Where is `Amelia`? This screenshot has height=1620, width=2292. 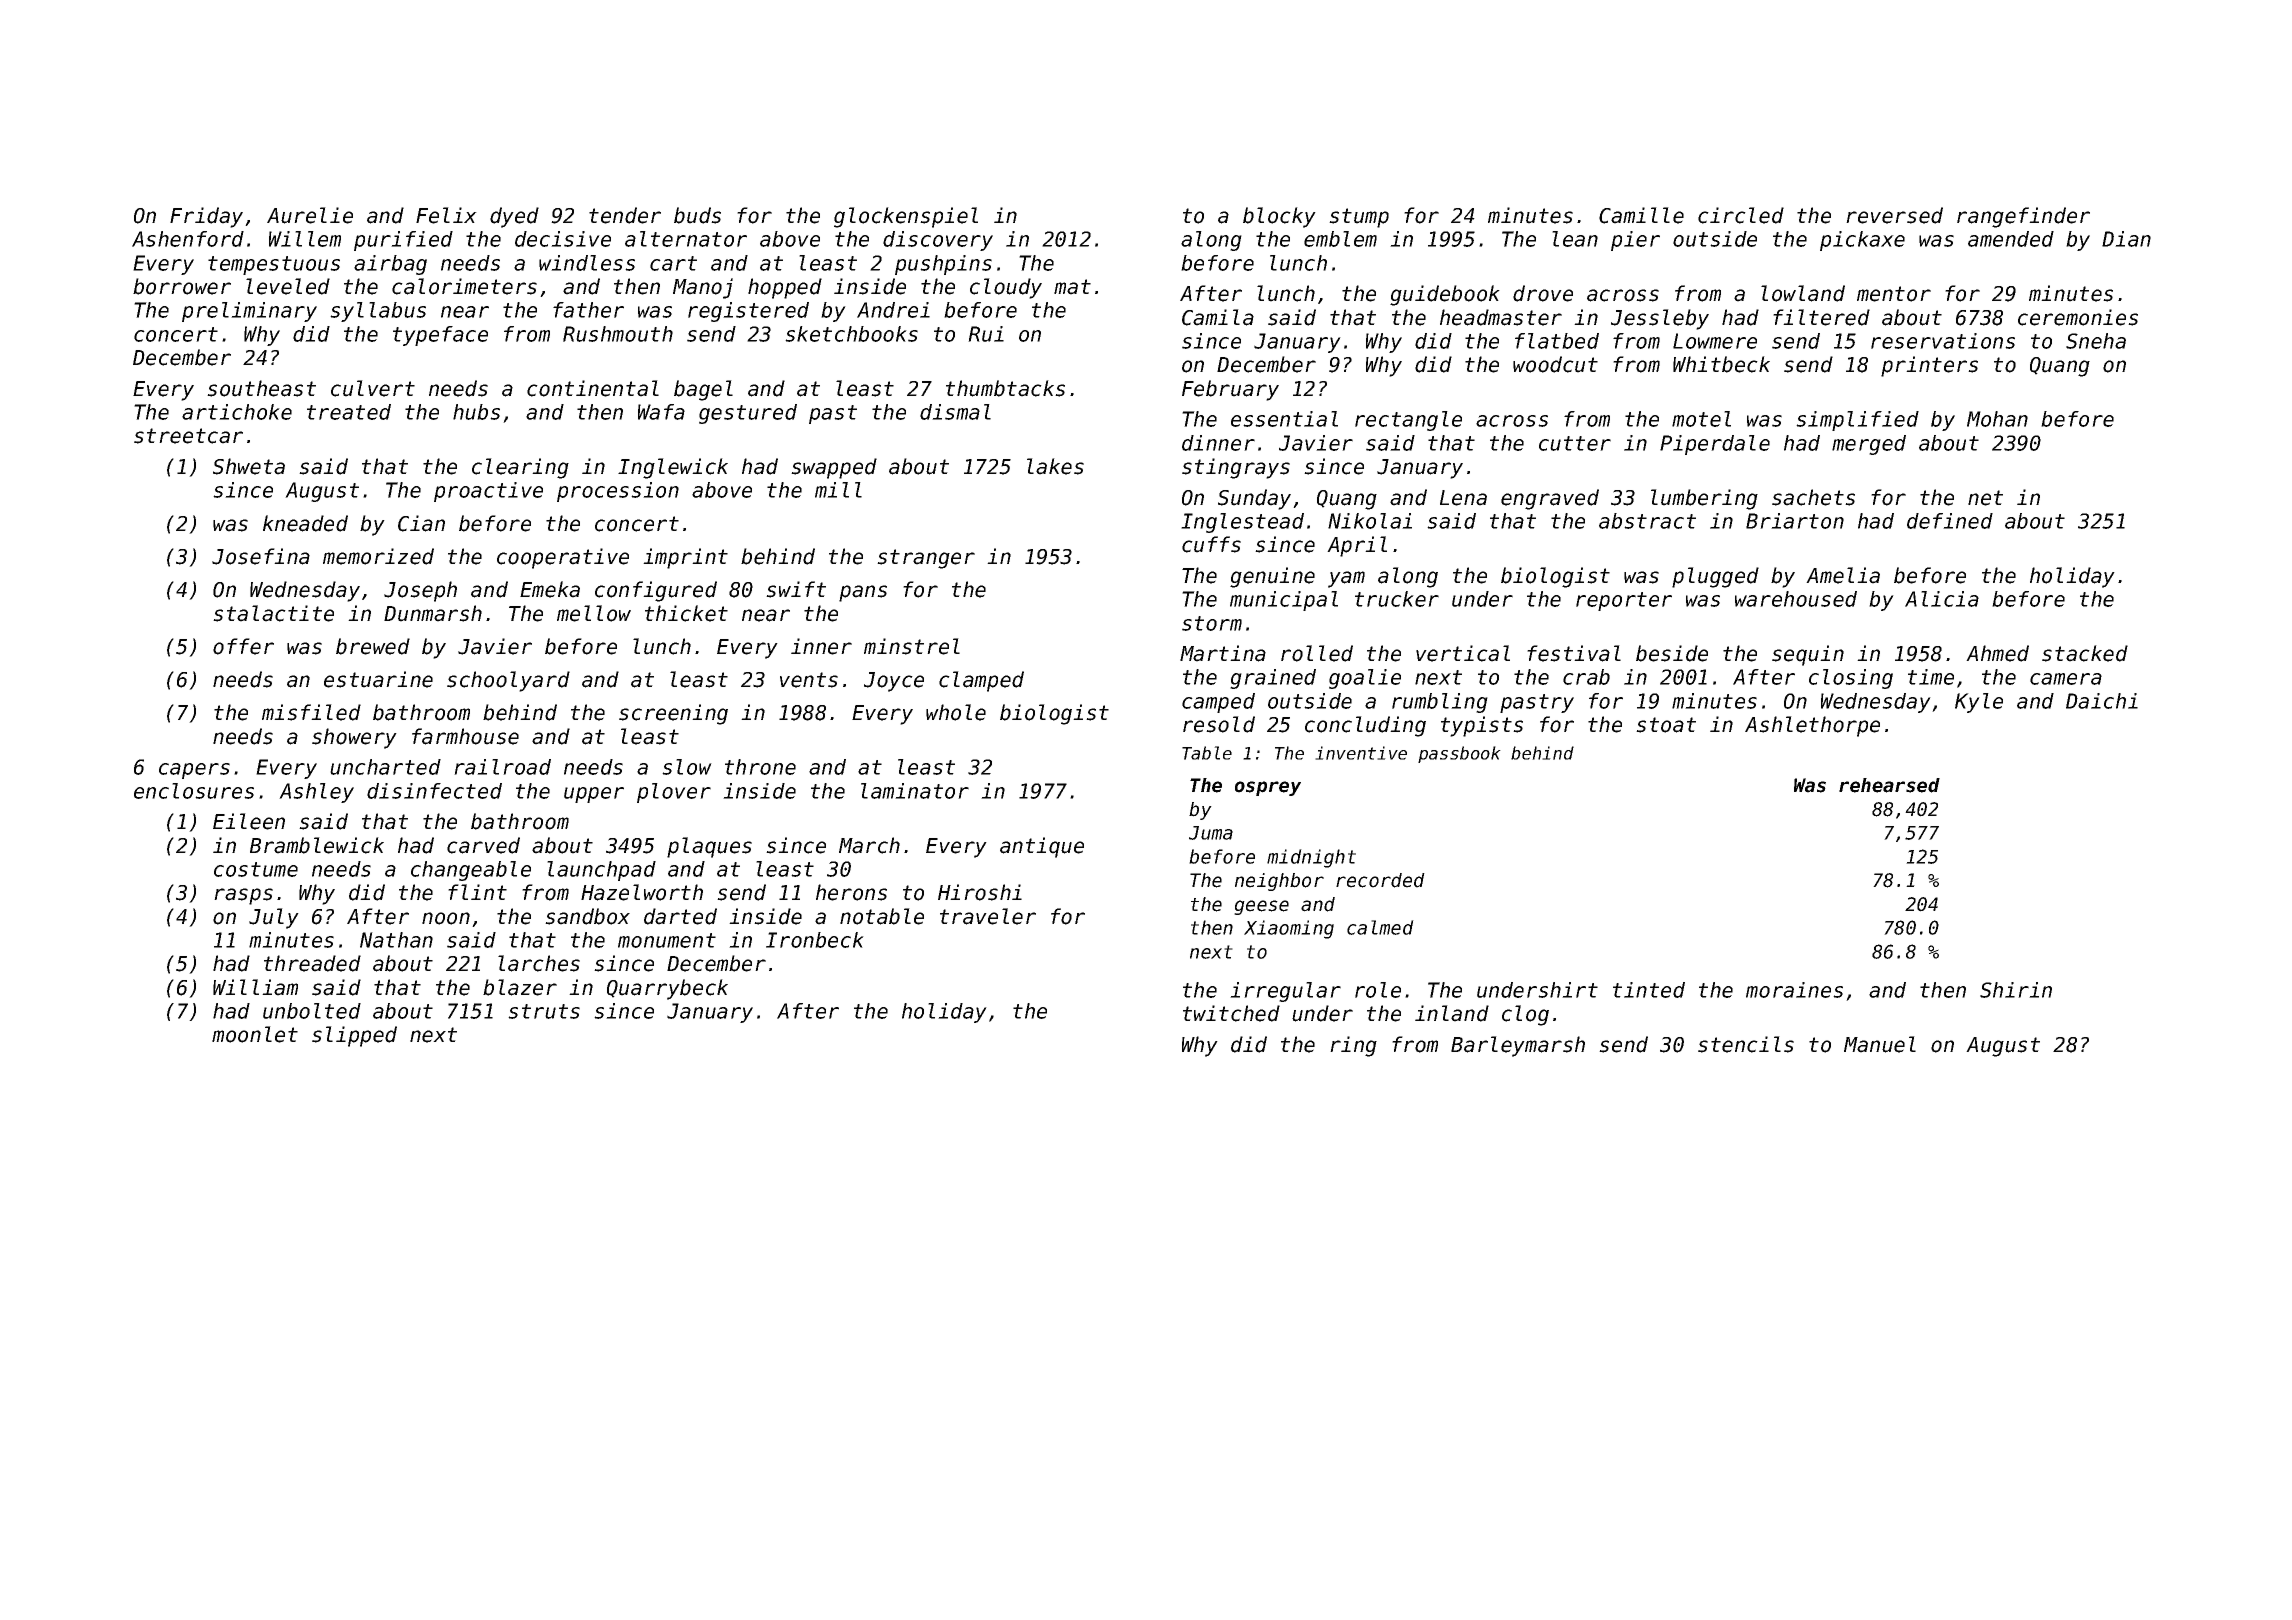 Amelia is located at coordinates (1843, 575).
